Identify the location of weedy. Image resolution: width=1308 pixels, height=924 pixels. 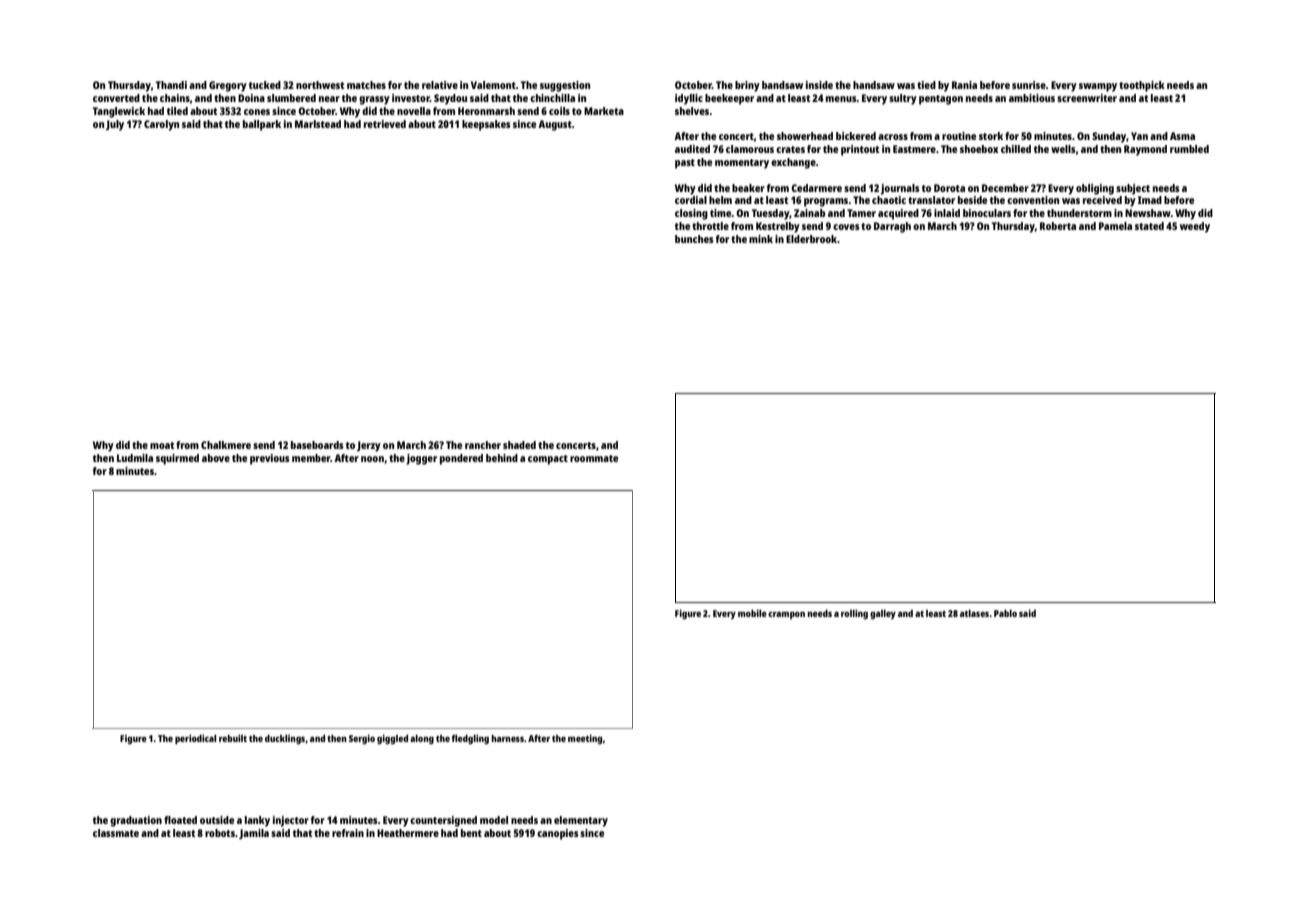
(1195, 227).
